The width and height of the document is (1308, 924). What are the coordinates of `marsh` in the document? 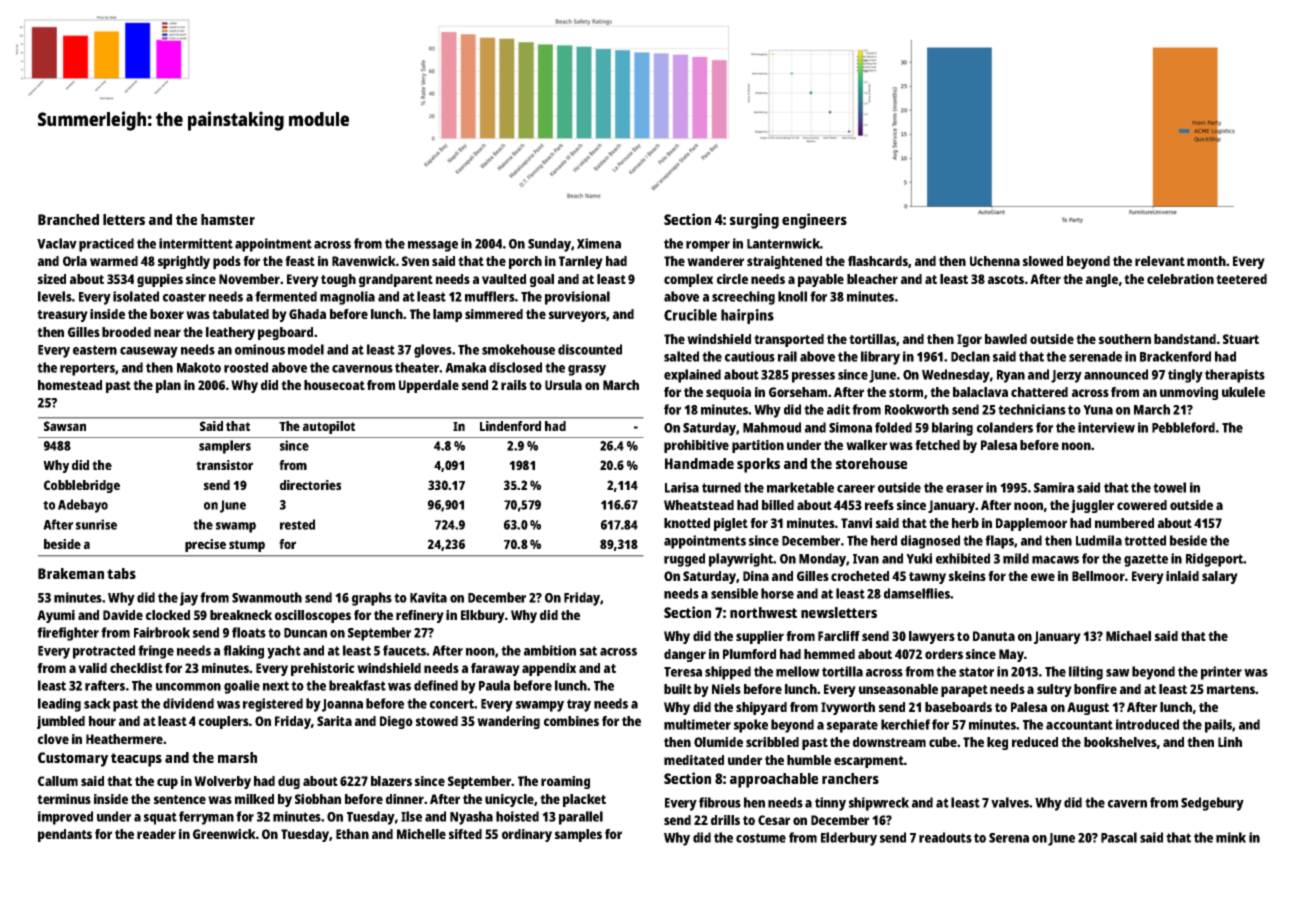 It's located at (237, 757).
